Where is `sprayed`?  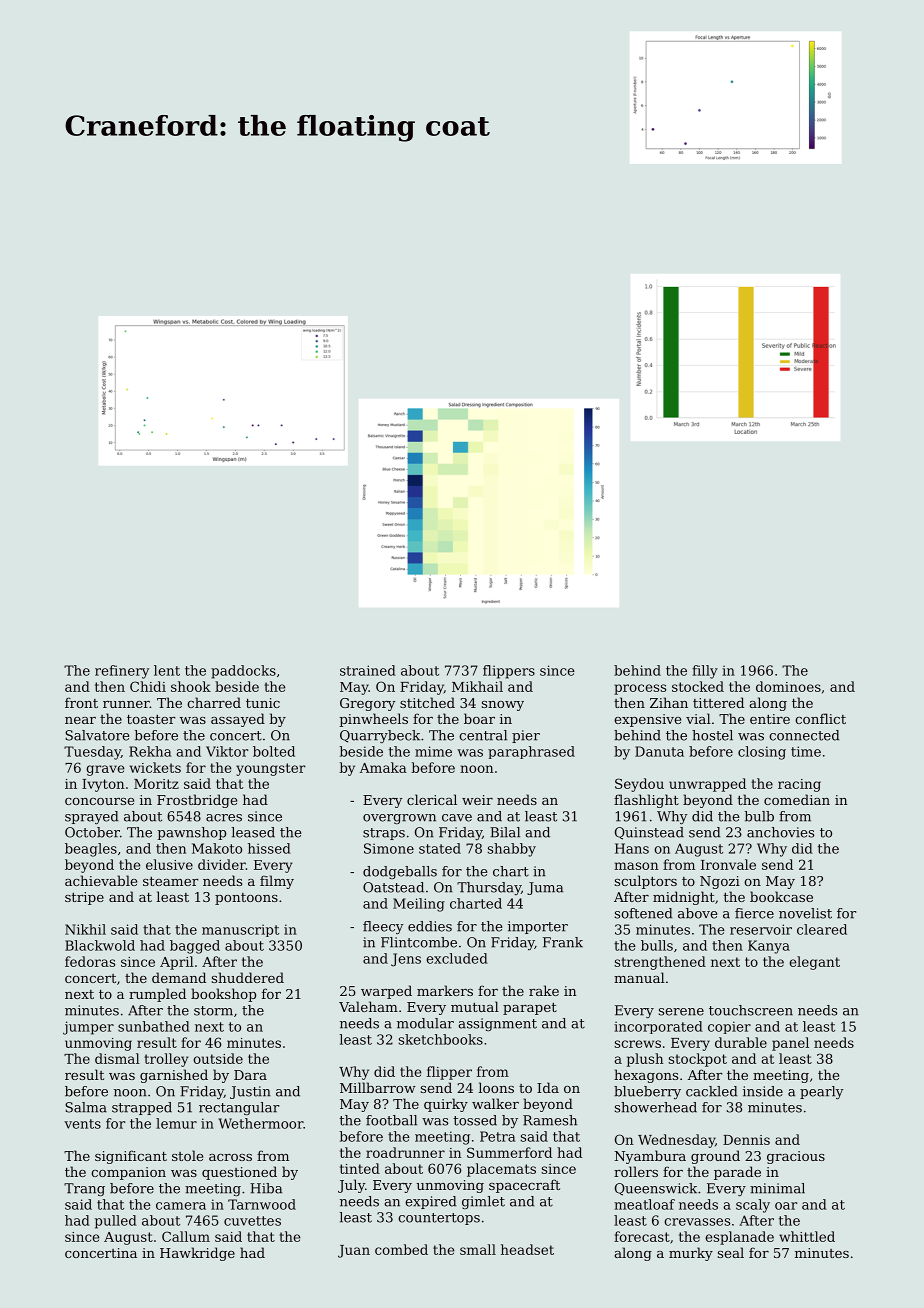 sprayed is located at coordinates (91, 817).
